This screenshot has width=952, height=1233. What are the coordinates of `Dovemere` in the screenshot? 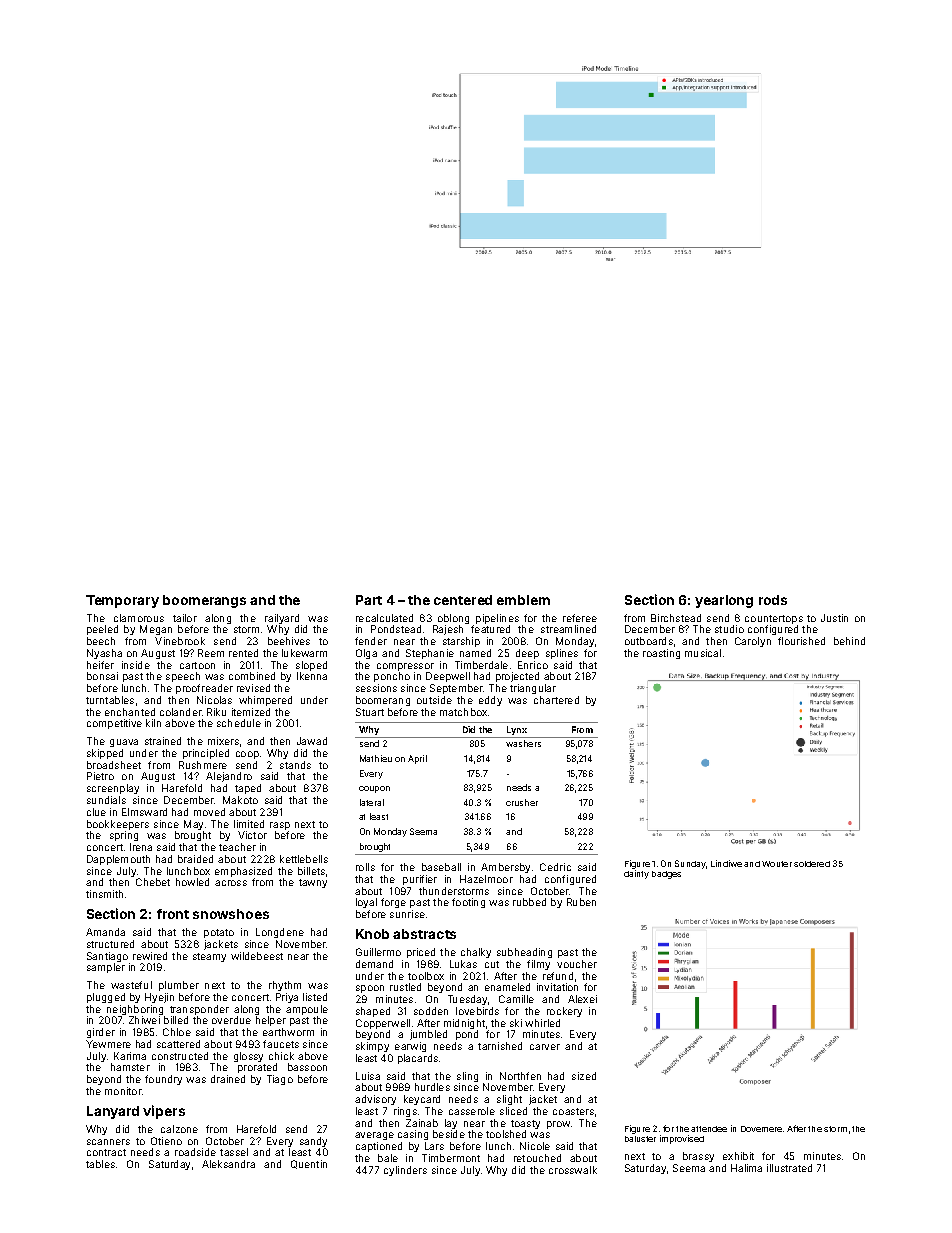 It's located at (761, 1129).
